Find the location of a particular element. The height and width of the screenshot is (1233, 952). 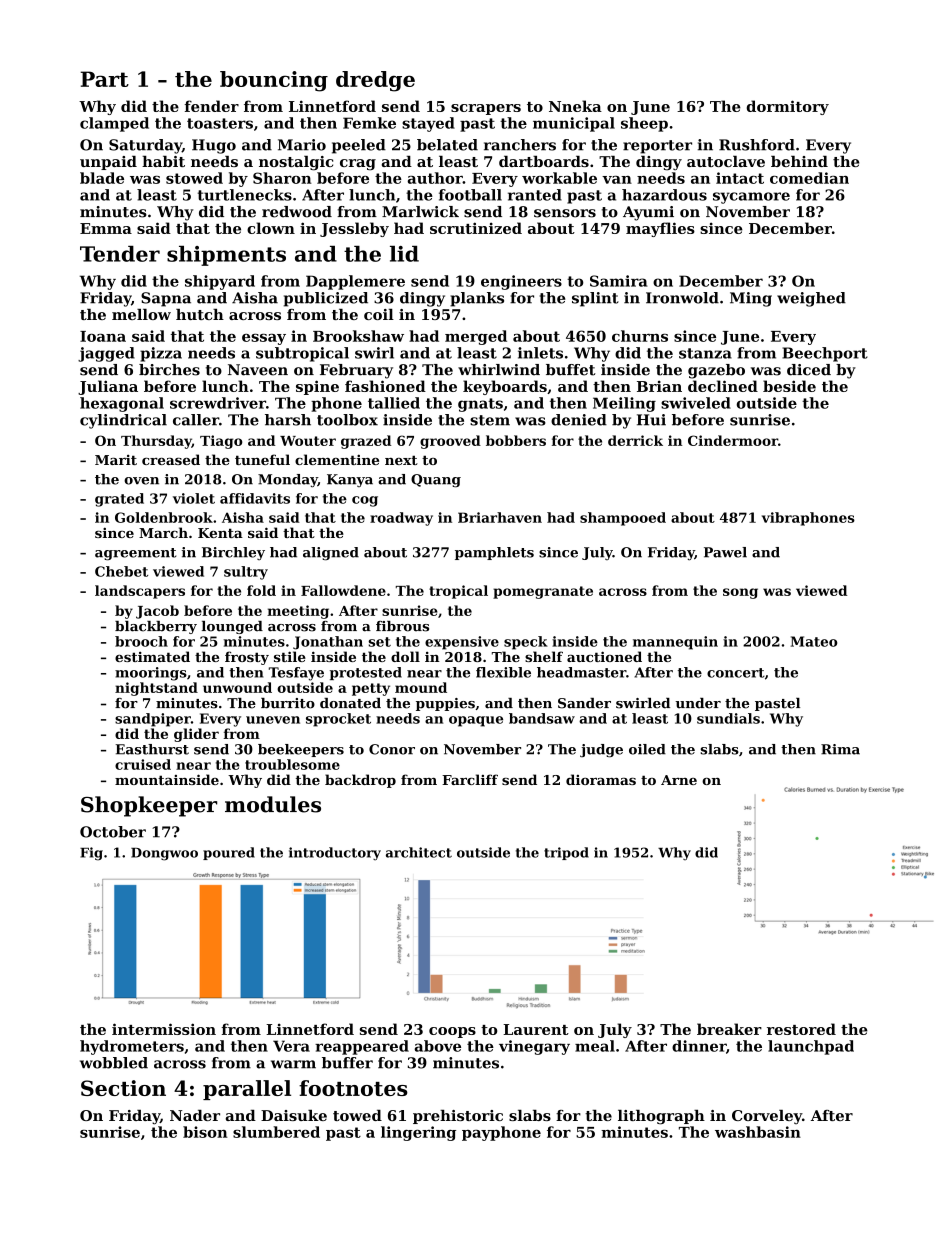

Rima is located at coordinates (840, 749).
